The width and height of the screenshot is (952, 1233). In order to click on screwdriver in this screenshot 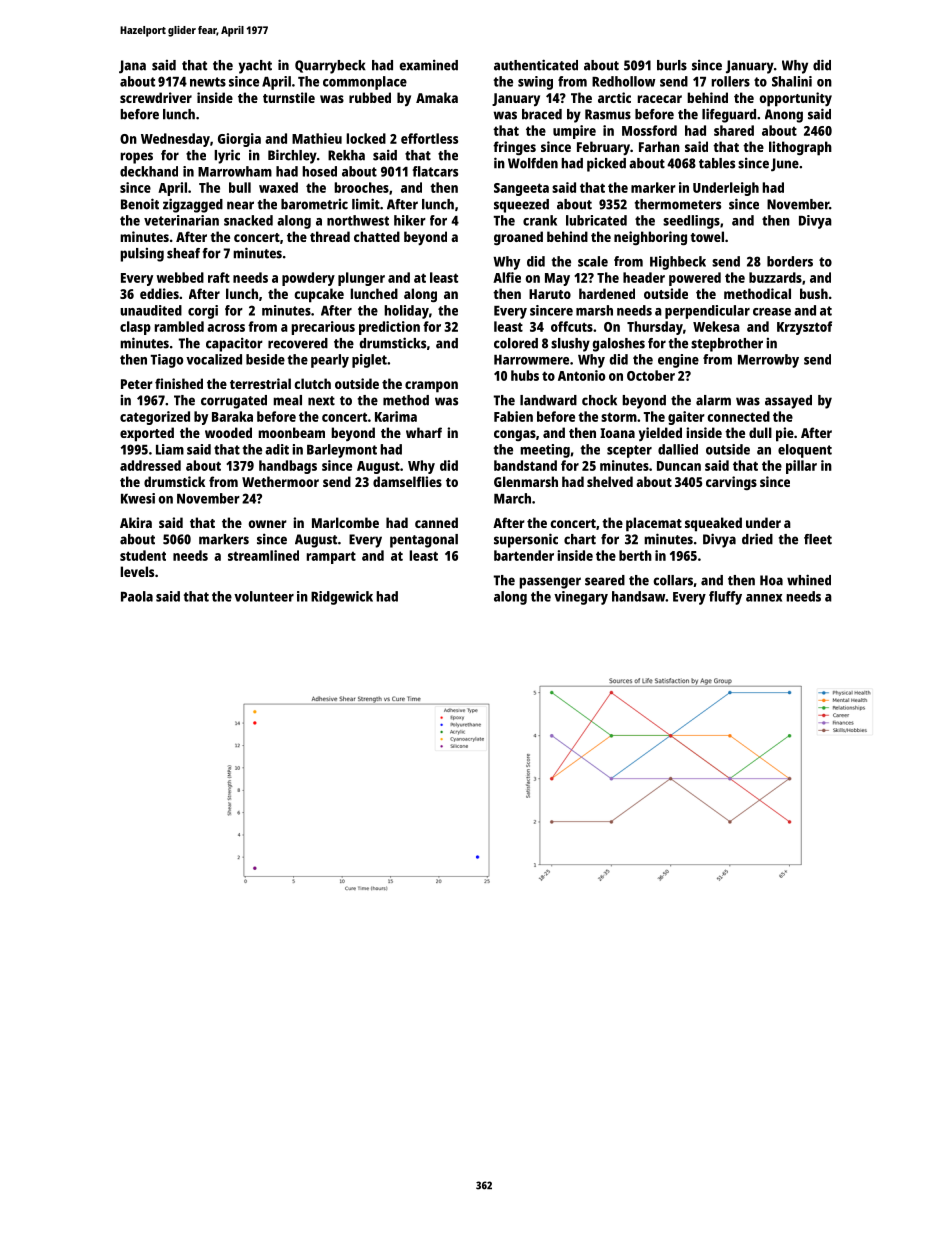, I will do `click(156, 97)`.
